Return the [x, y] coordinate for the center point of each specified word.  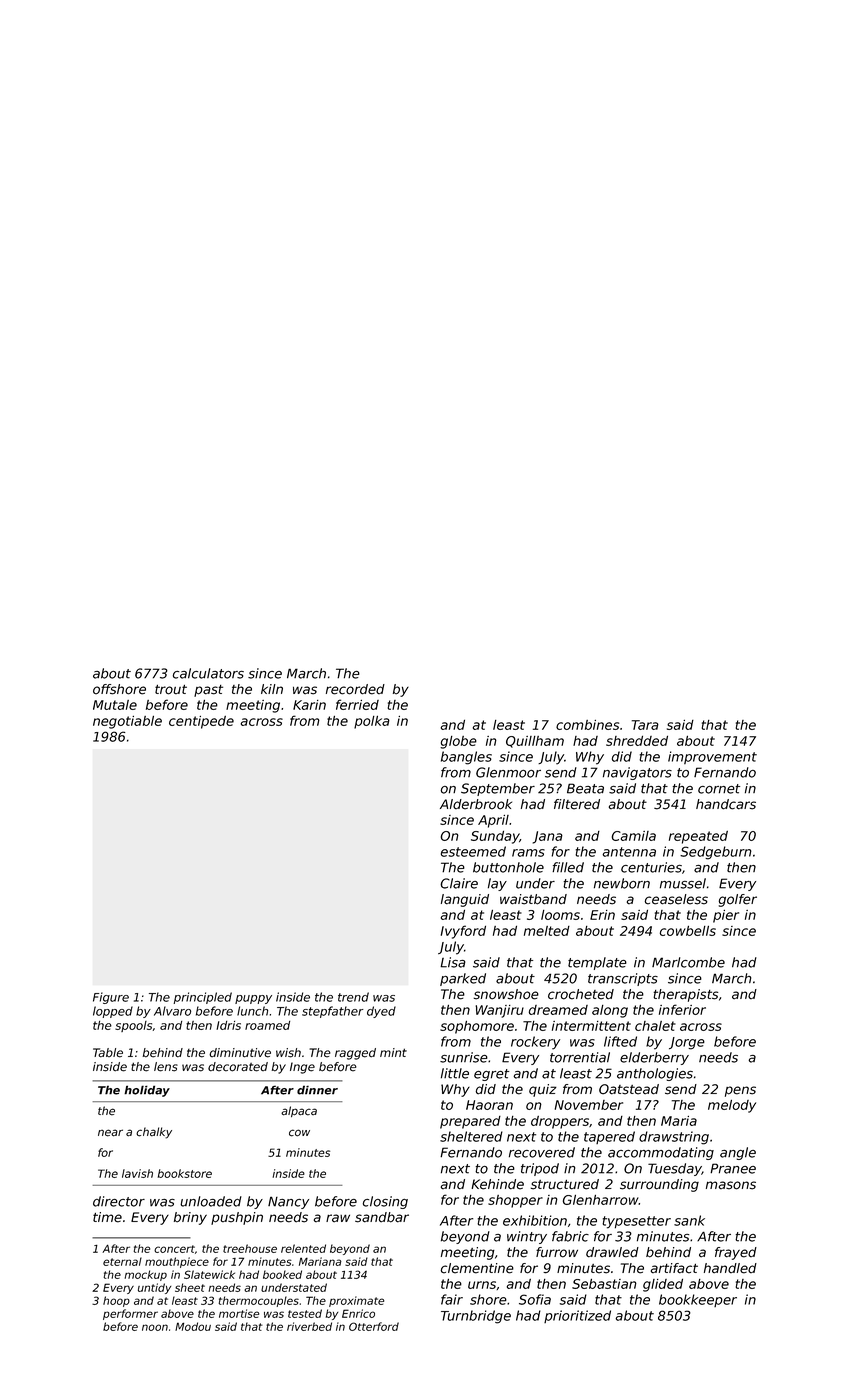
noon [155, 1327]
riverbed [309, 1326]
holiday [147, 1091]
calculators [208, 673]
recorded [355, 689]
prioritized [577, 1316]
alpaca [299, 1111]
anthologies [655, 1074]
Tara [645, 725]
